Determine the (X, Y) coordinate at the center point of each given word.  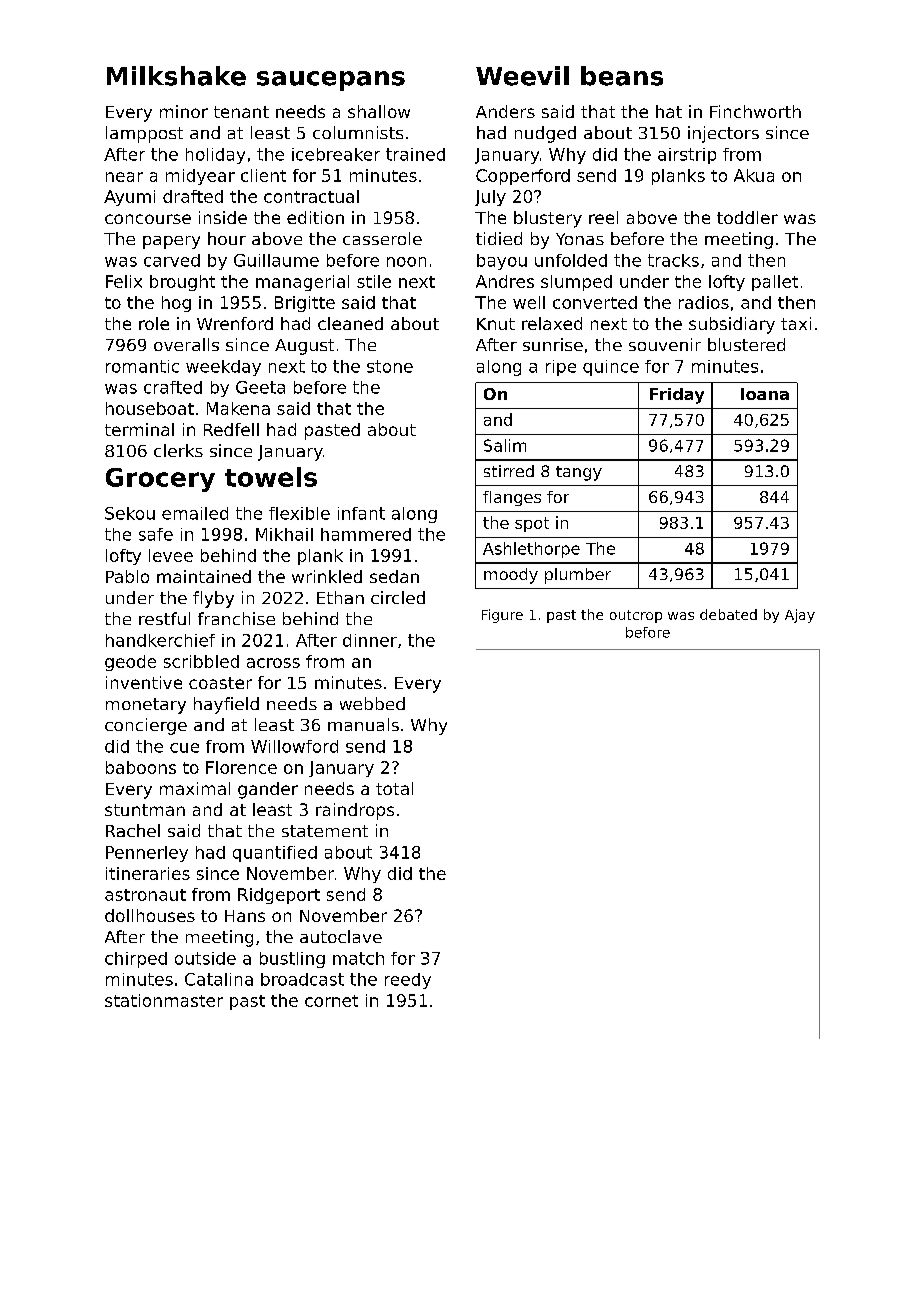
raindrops (355, 811)
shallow (379, 111)
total (394, 788)
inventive (144, 682)
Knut (496, 324)
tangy (579, 473)
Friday (677, 396)
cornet (331, 1001)
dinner (370, 640)
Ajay (800, 616)
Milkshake (176, 76)
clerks (178, 450)
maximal (195, 788)
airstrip (687, 156)
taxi (796, 323)
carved (172, 260)
